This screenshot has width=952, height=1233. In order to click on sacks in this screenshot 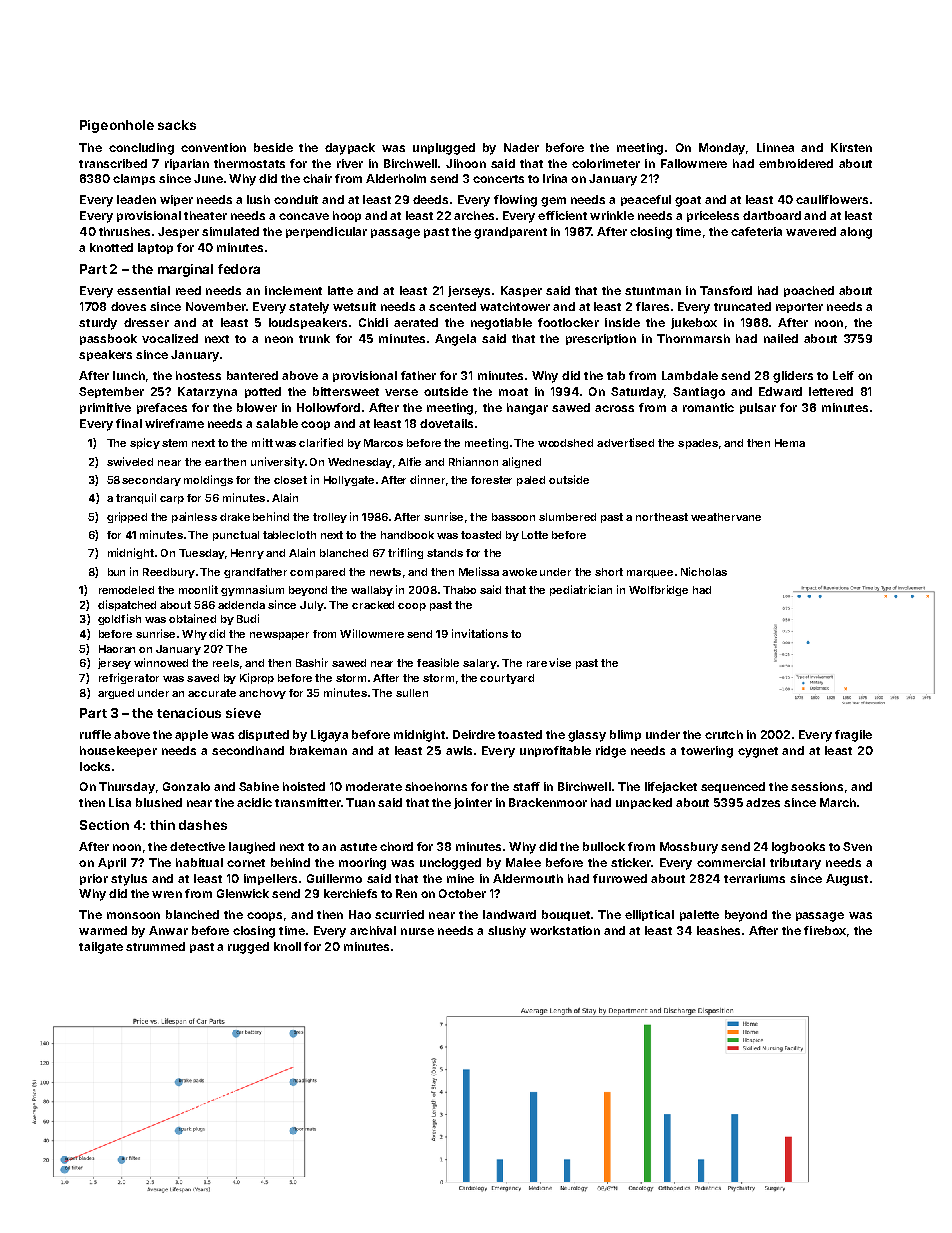, I will do `click(177, 125)`.
